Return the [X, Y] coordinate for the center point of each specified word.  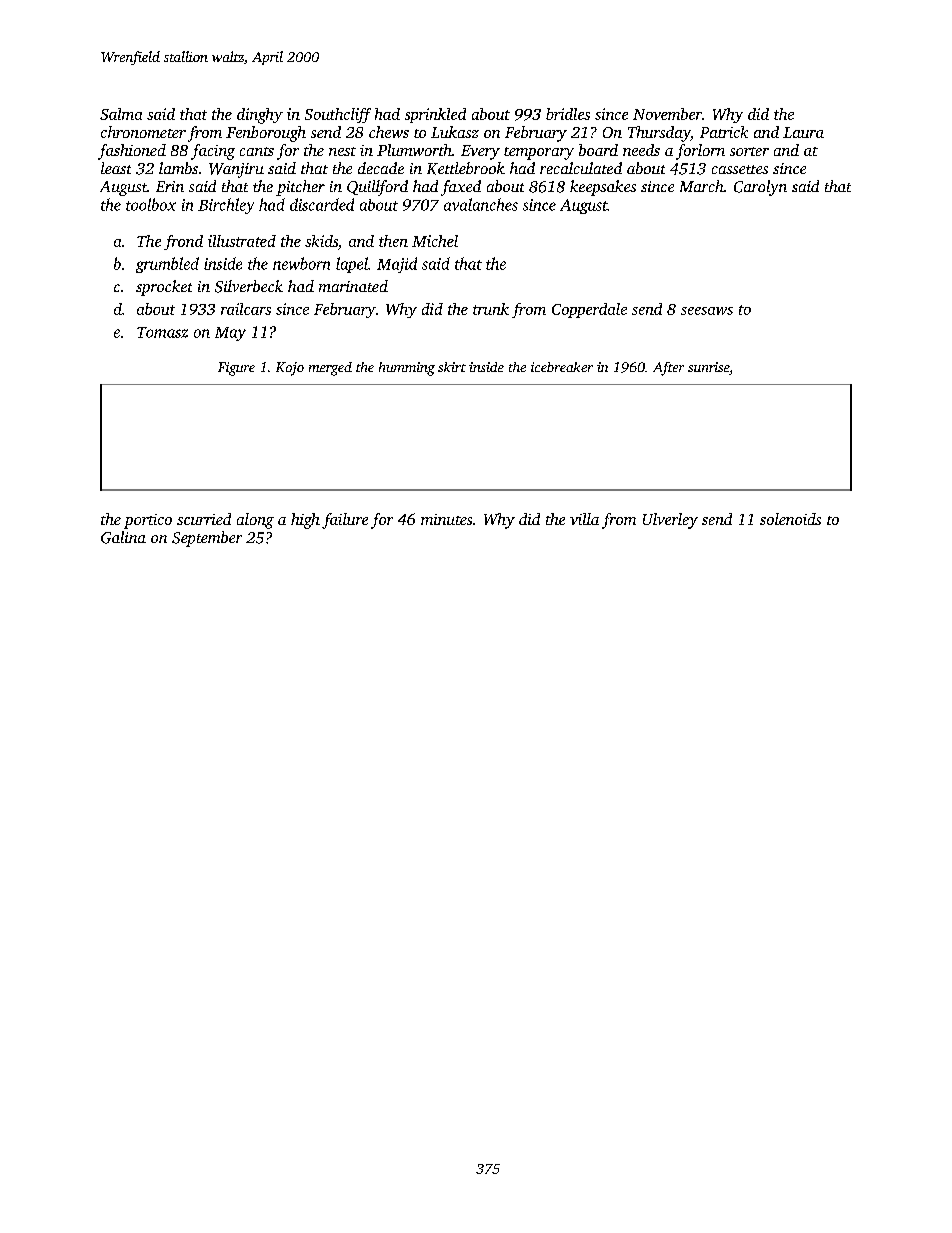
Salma [121, 114]
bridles [568, 114]
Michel [435, 241]
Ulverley [670, 521]
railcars [246, 309]
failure [345, 521]
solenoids [790, 519]
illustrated [242, 241]
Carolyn [760, 188]
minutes [446, 519]
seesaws [707, 311]
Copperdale [589, 310]
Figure [236, 369]
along [255, 521]
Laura [803, 132]
